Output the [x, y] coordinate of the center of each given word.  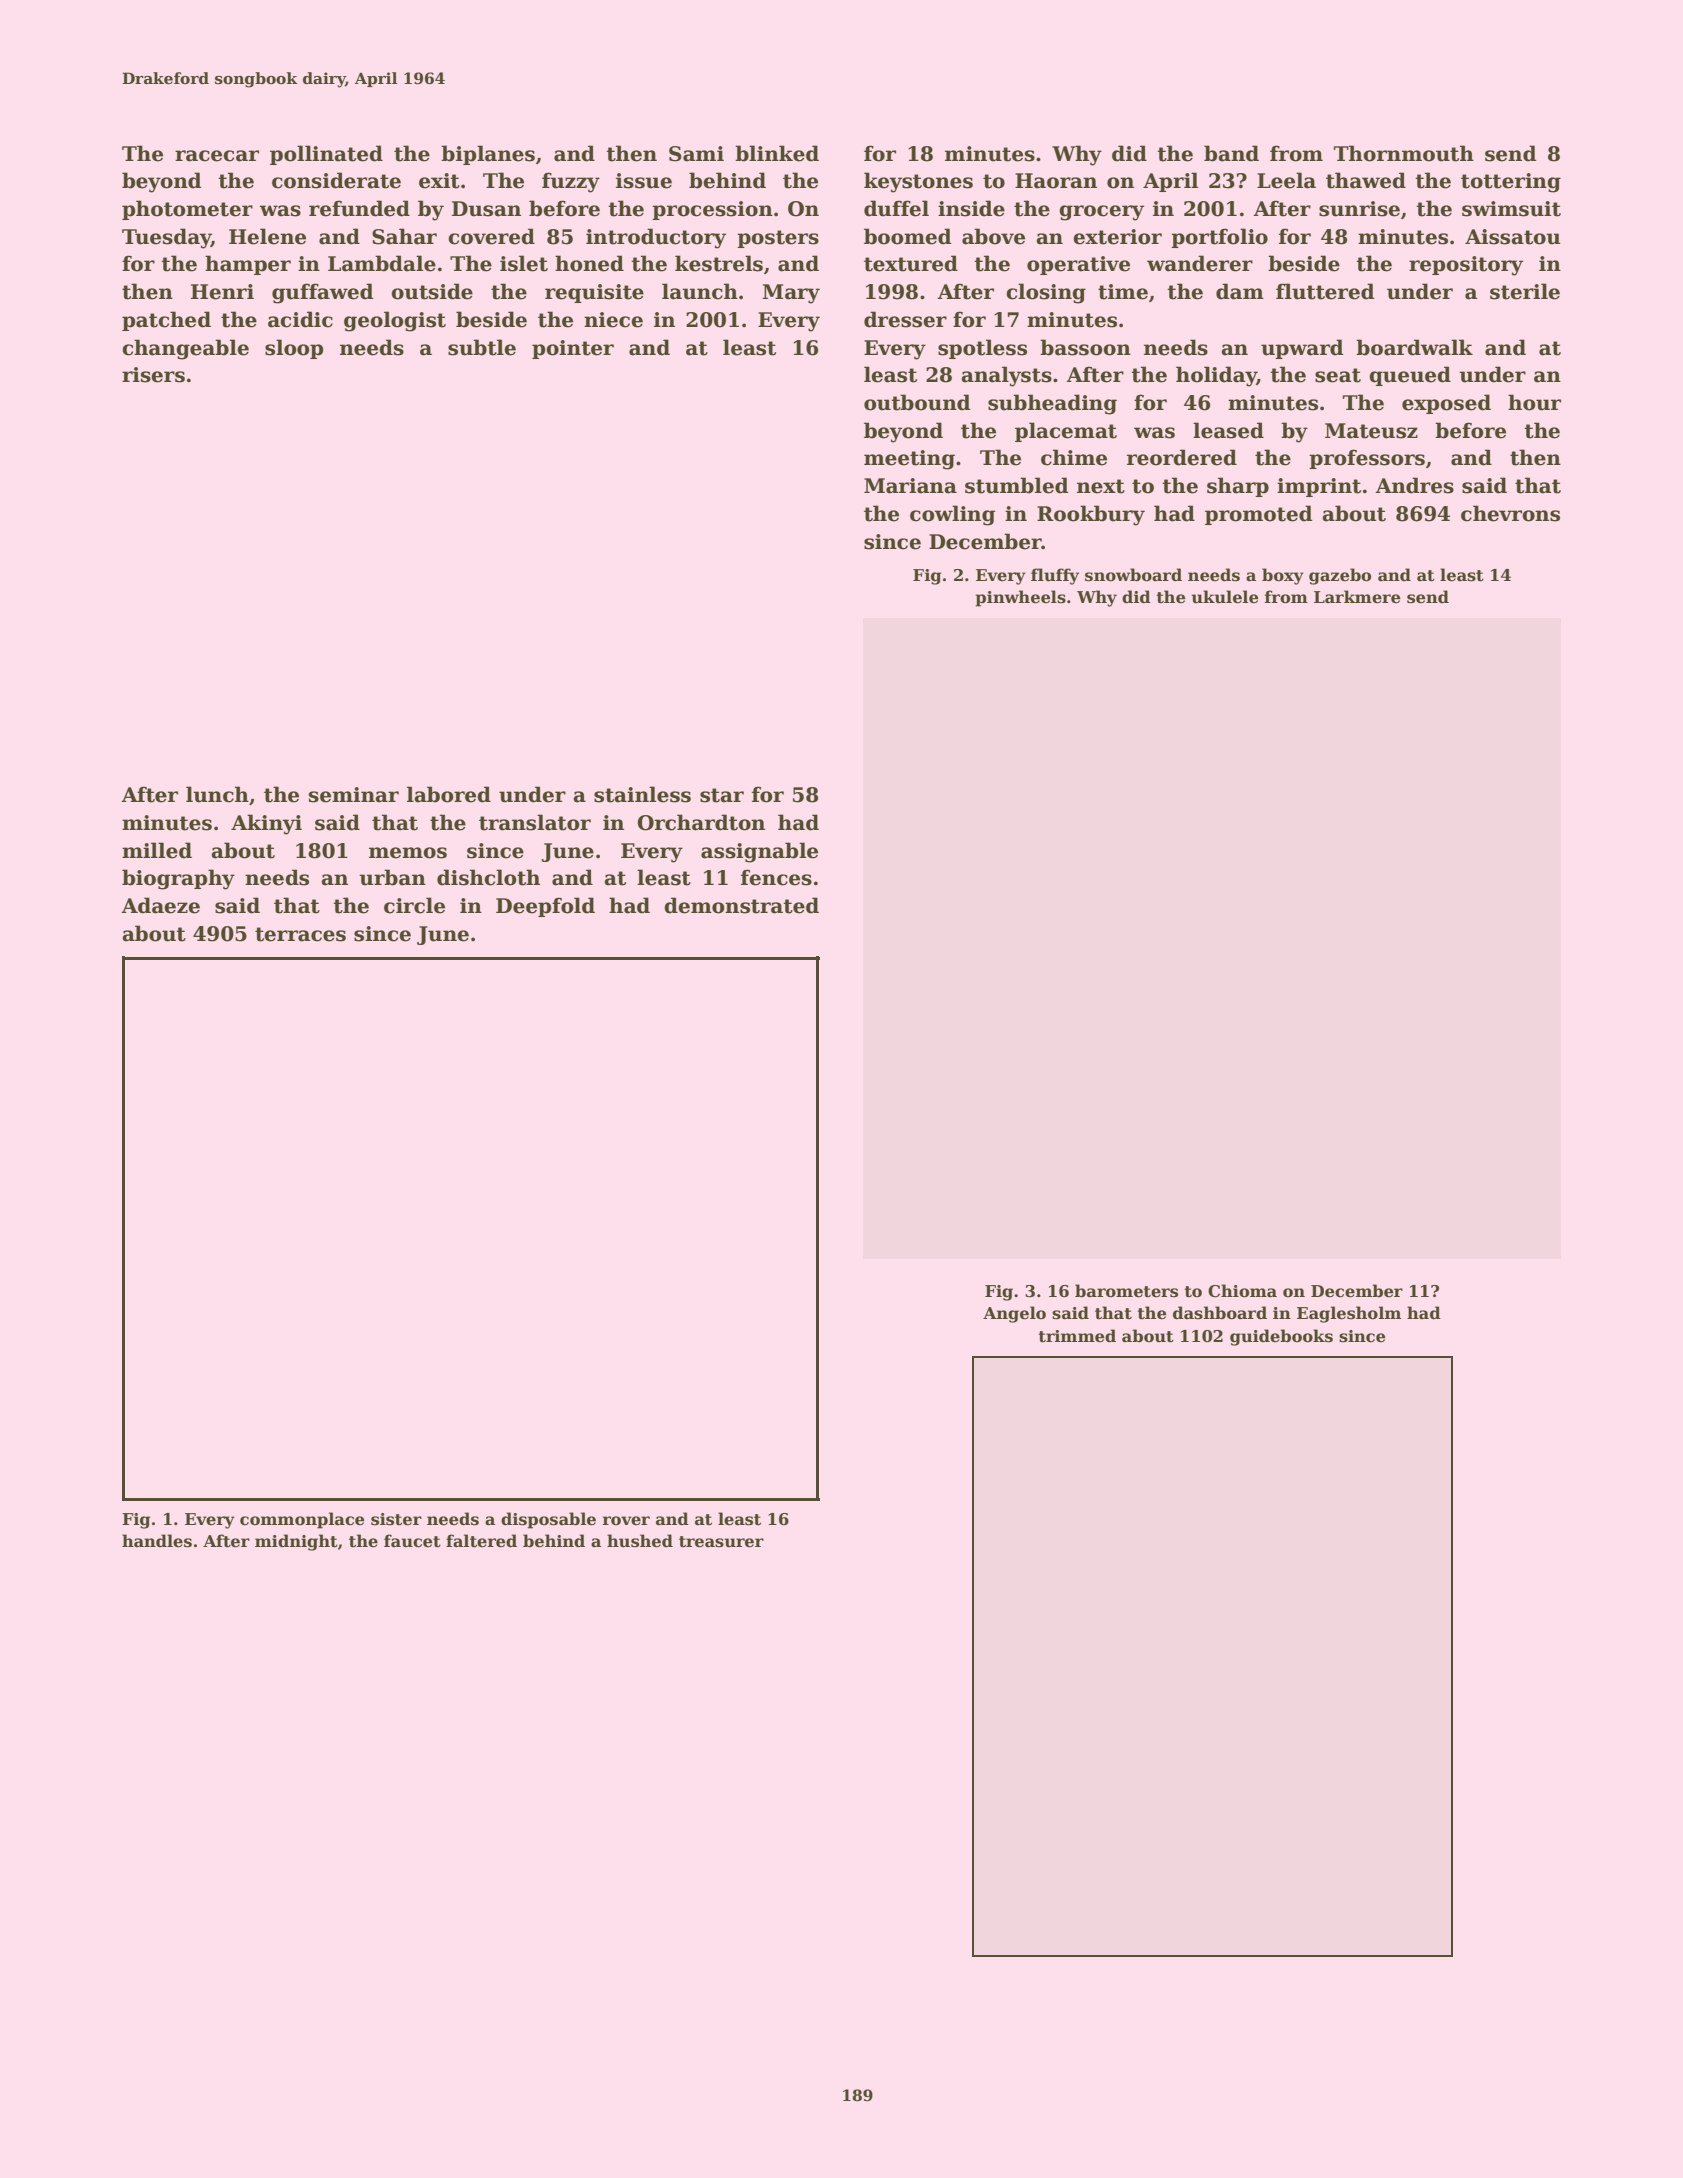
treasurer [721, 1542]
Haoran [1056, 181]
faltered [481, 1541]
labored [449, 794]
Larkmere [1357, 597]
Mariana [910, 486]
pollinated [326, 155]
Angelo [1014, 1314]
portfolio [1219, 238]
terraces [300, 934]
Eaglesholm [1349, 1314]
